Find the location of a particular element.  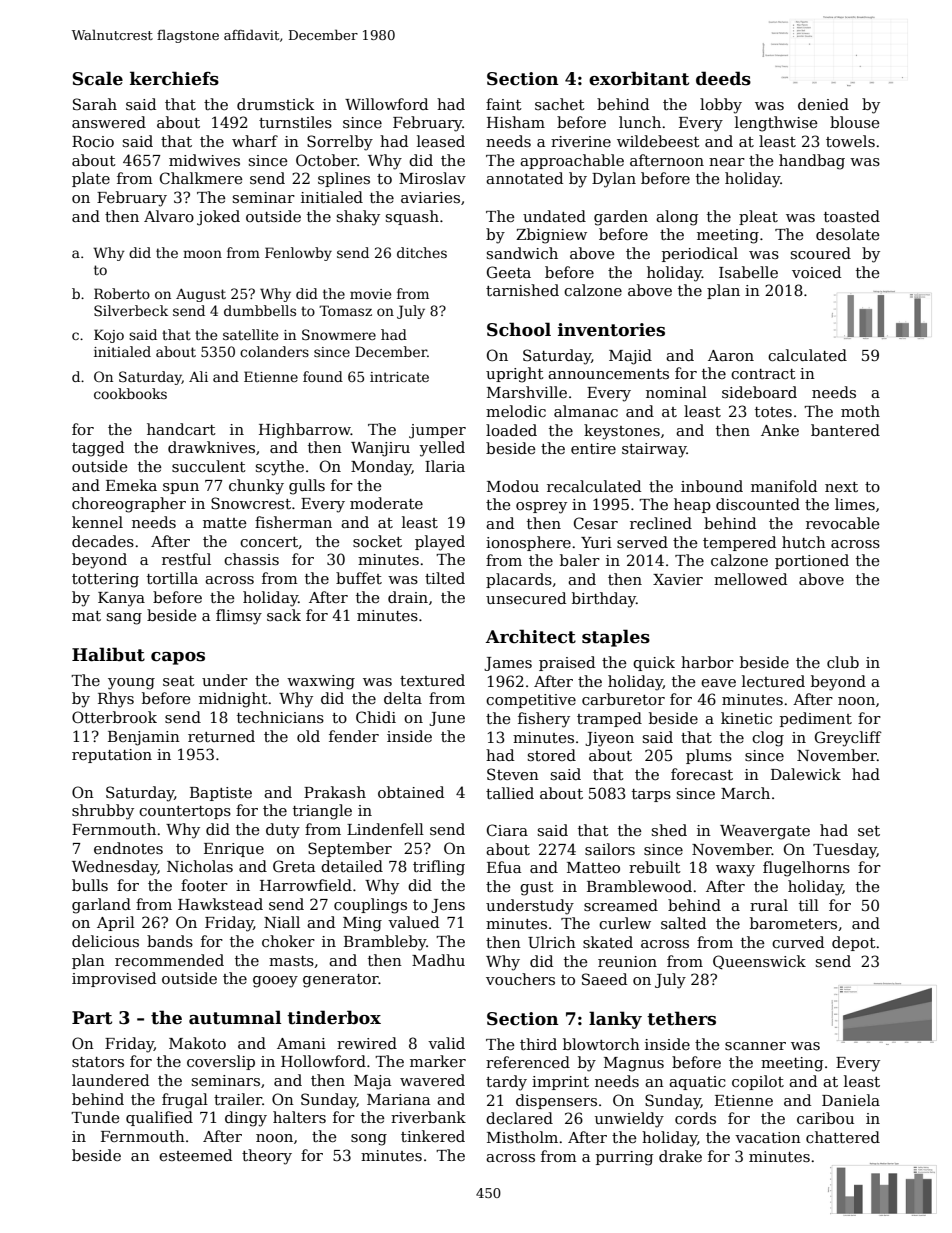

stored is located at coordinates (552, 755).
